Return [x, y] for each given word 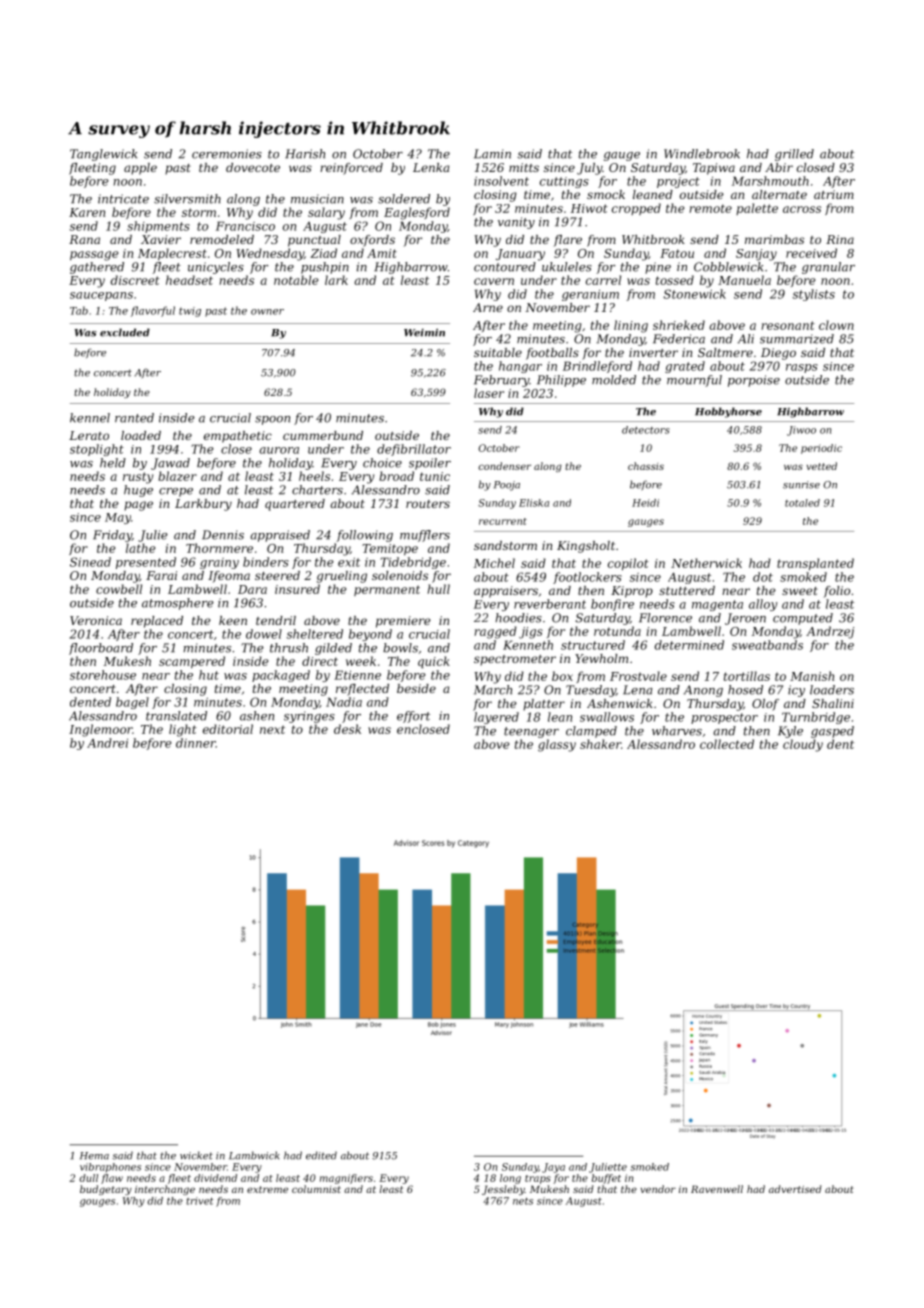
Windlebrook [702, 154]
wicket [196, 1155]
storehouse [103, 675]
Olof [765, 705]
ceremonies [227, 154]
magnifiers [346, 1179]
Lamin [492, 154]
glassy [557, 745]
